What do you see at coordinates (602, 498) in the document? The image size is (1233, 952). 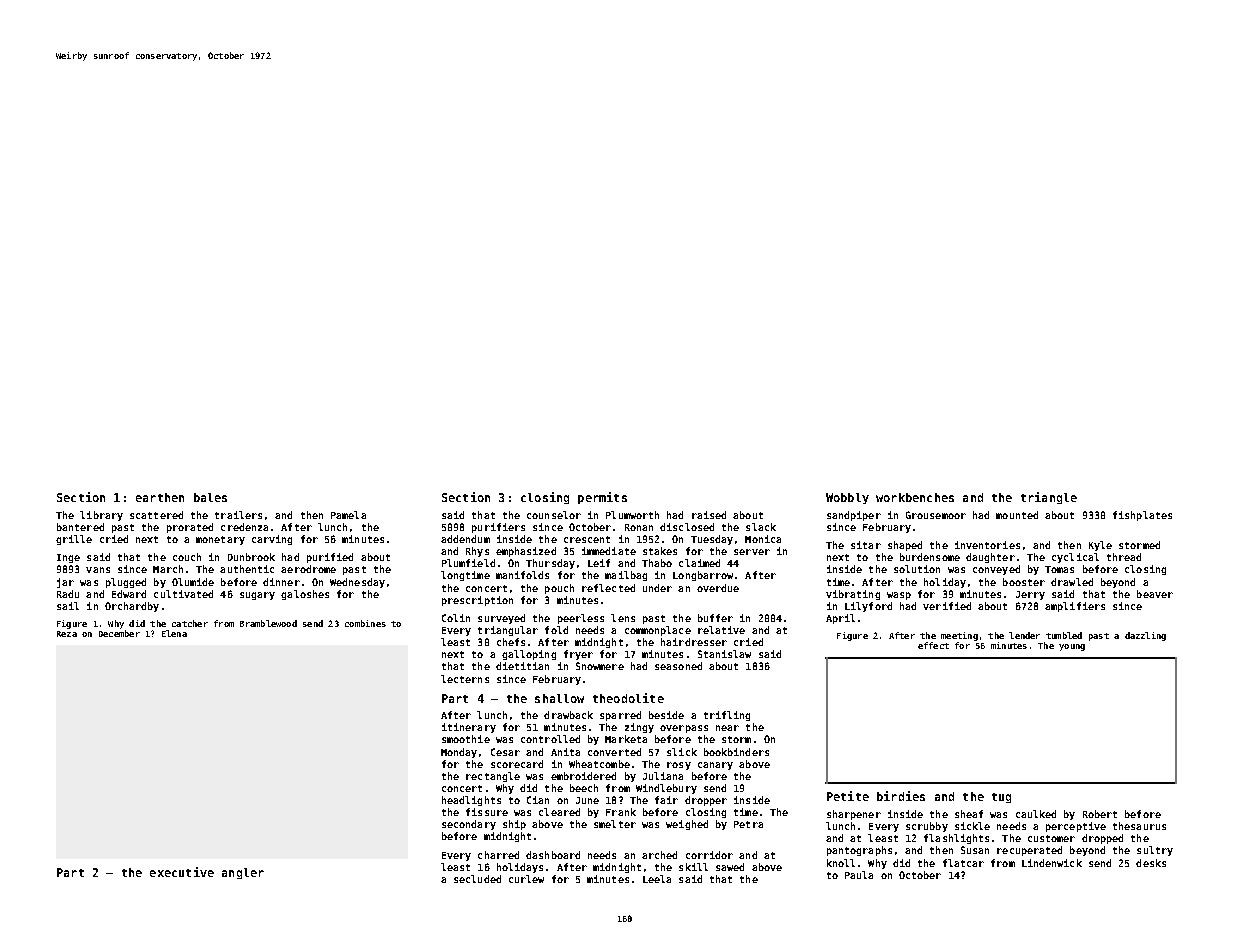 I see `permits` at bounding box center [602, 498].
